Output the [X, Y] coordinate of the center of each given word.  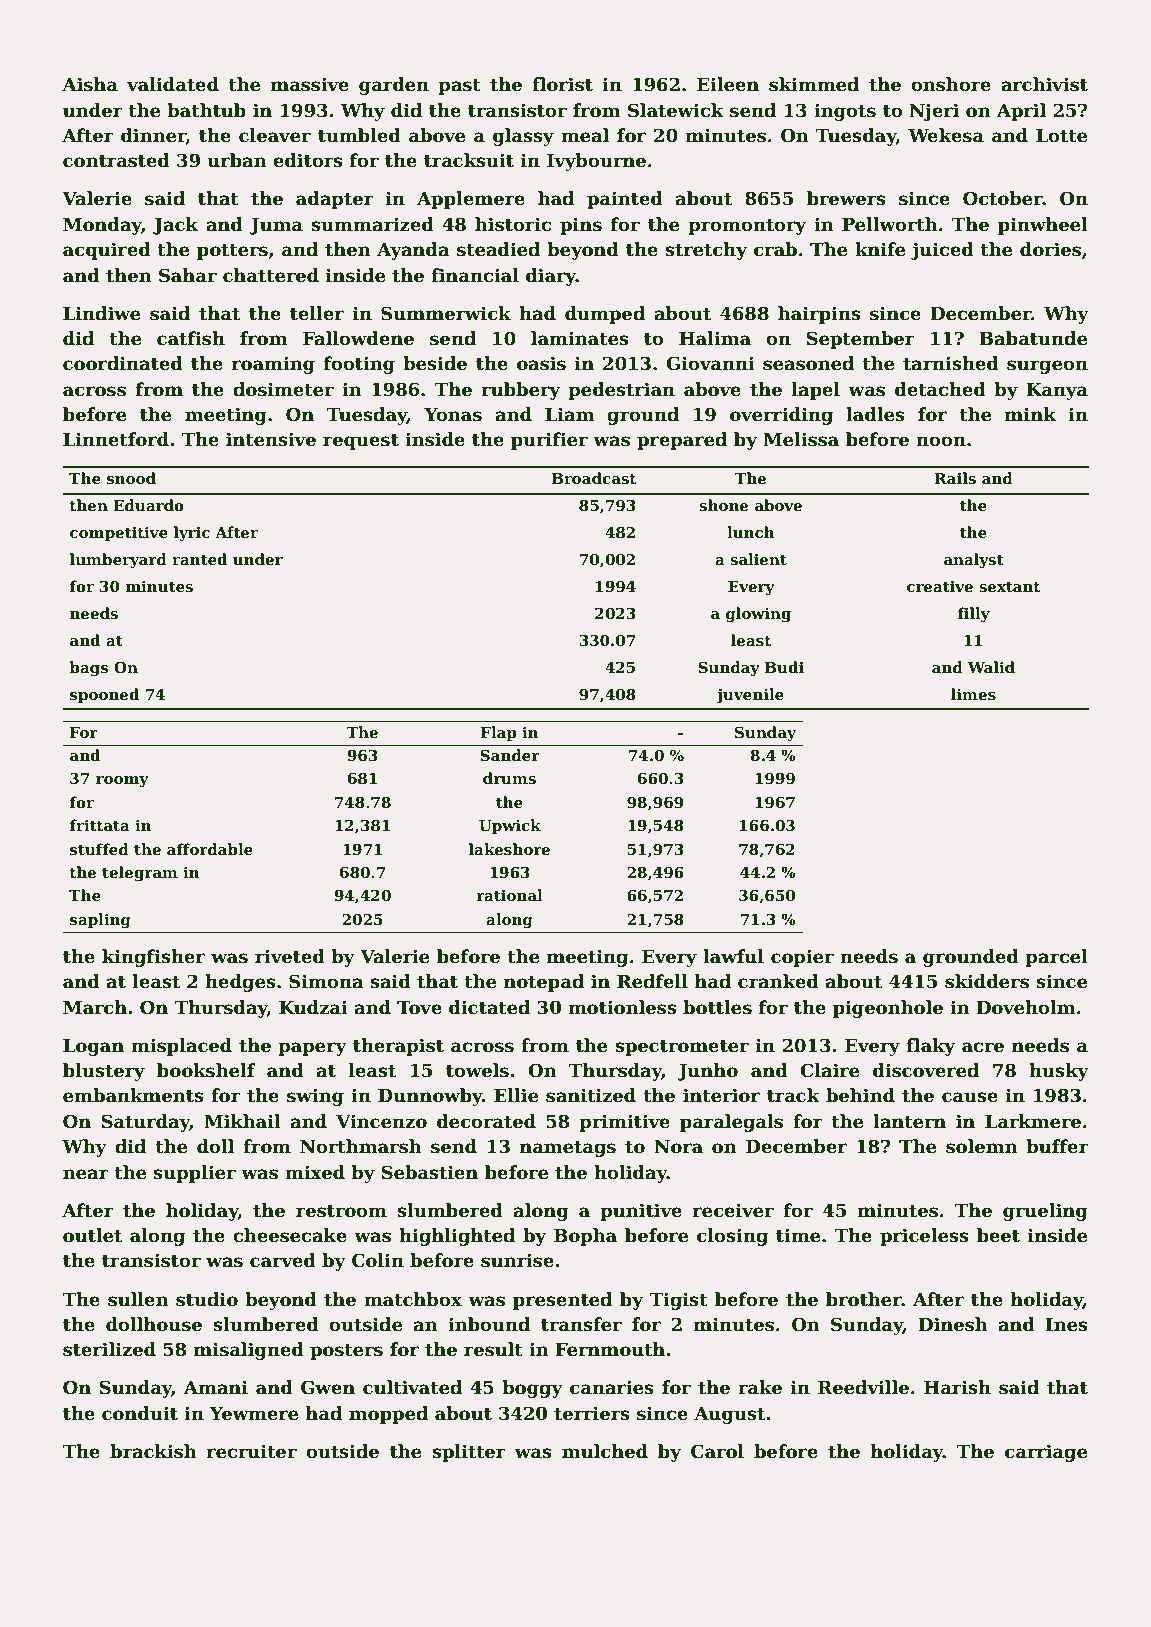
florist [562, 84]
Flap [499, 733]
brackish [153, 1451]
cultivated [412, 1387]
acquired [107, 251]
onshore [951, 84]
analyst [974, 561]
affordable [210, 849]
